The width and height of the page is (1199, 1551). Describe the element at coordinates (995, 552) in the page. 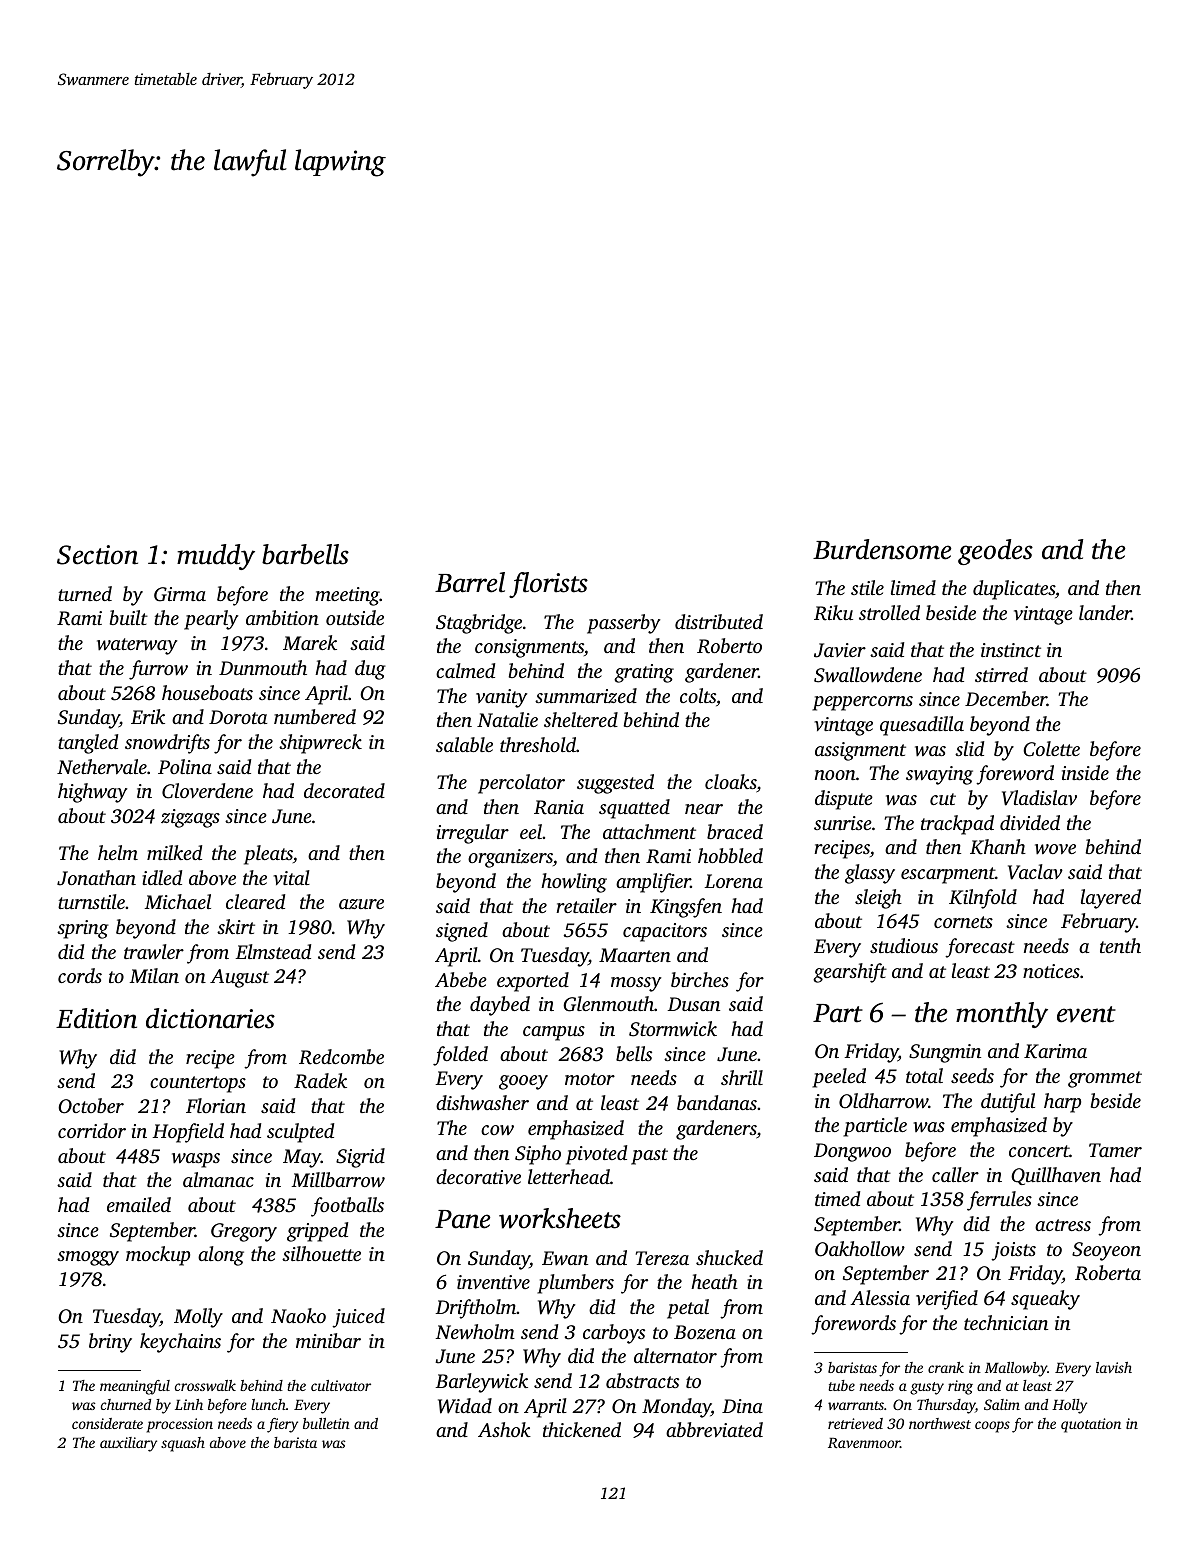

I see `geodes` at that location.
